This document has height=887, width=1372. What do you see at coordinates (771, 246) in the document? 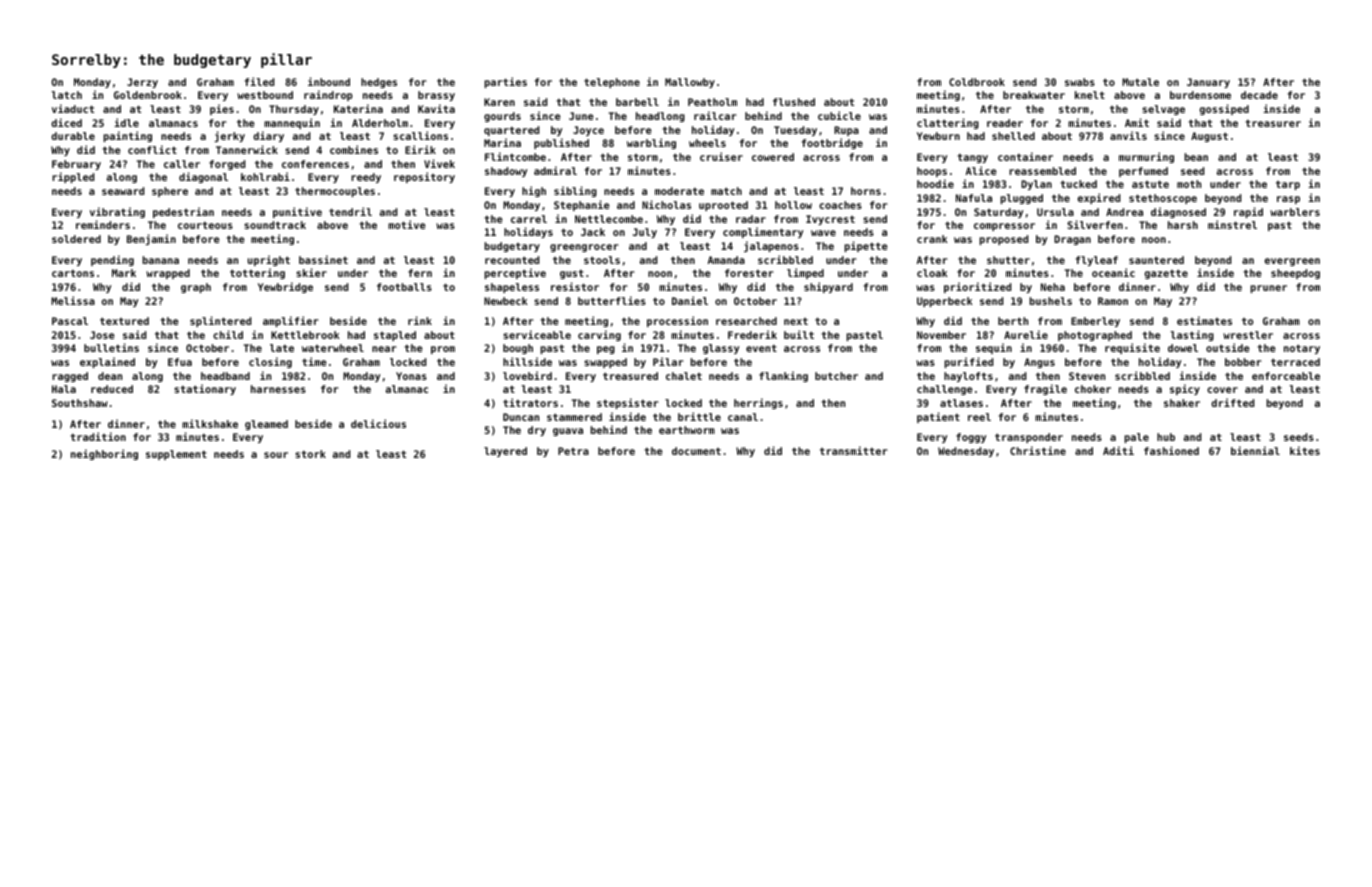
I see `jalapenos` at bounding box center [771, 246].
